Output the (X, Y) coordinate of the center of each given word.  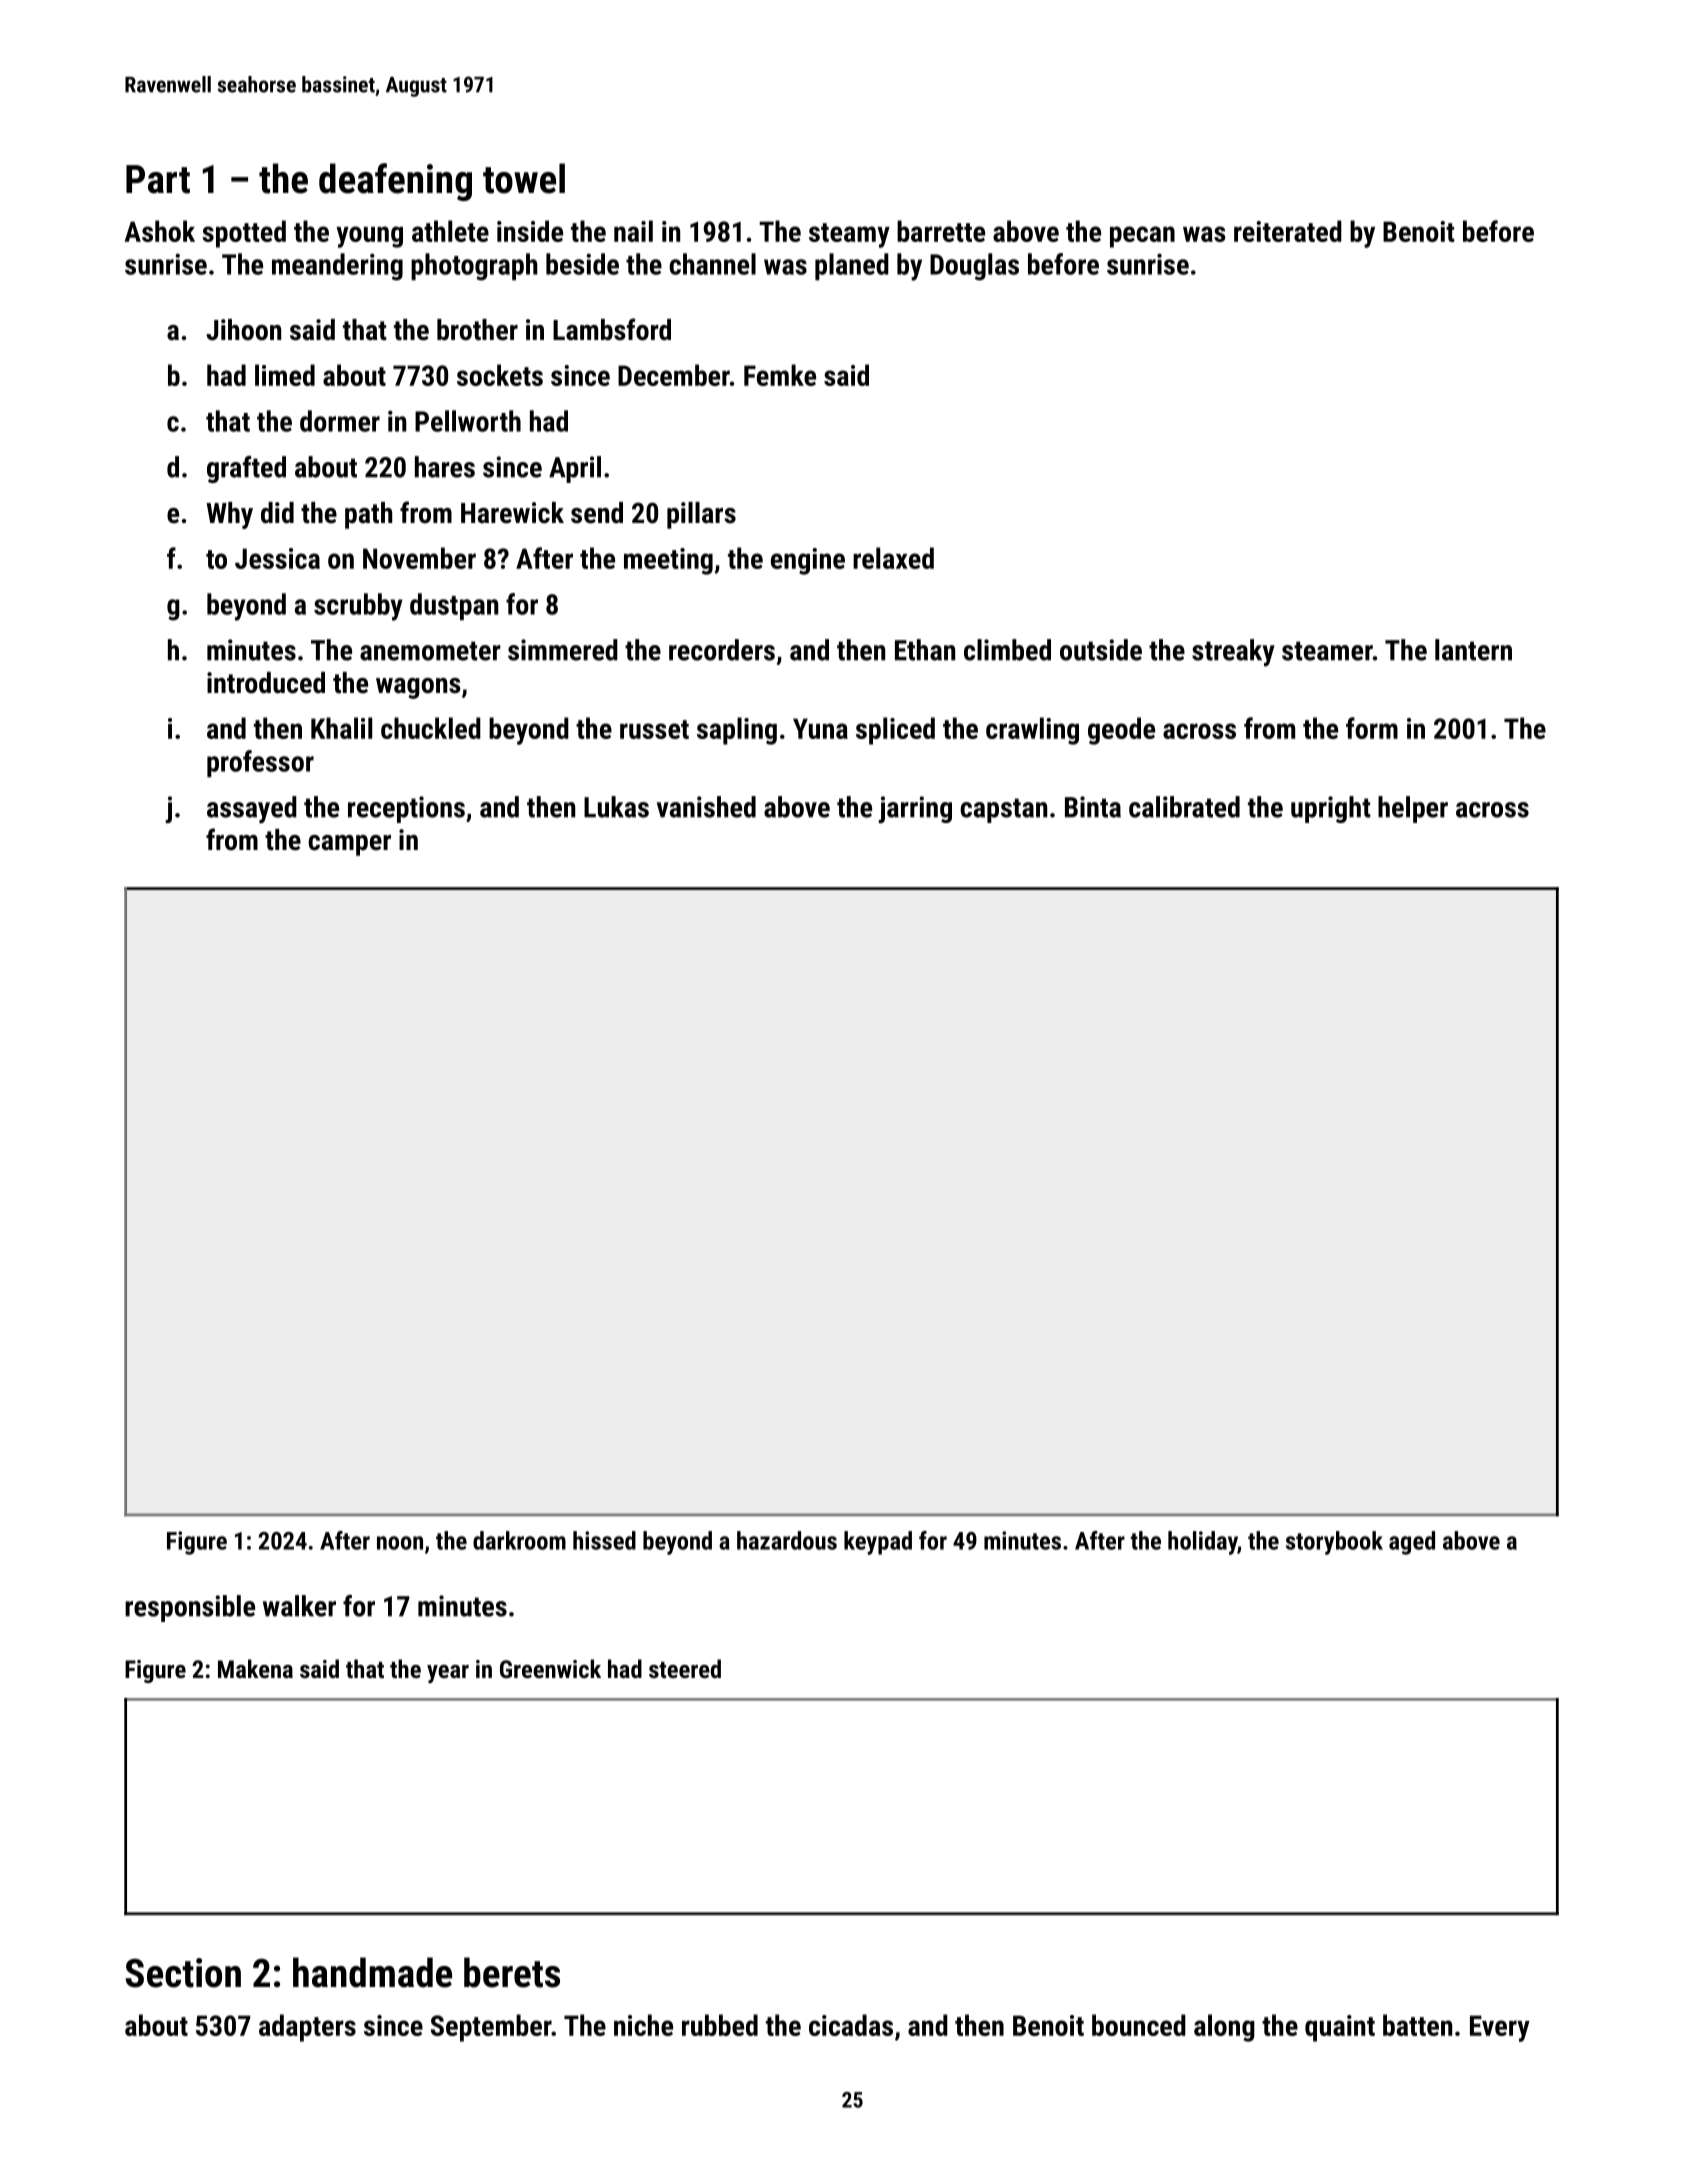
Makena (255, 1668)
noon (400, 1543)
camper (349, 845)
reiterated (1288, 231)
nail (633, 231)
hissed (604, 1540)
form (1372, 728)
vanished (706, 807)
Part (158, 179)
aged (1412, 1543)
